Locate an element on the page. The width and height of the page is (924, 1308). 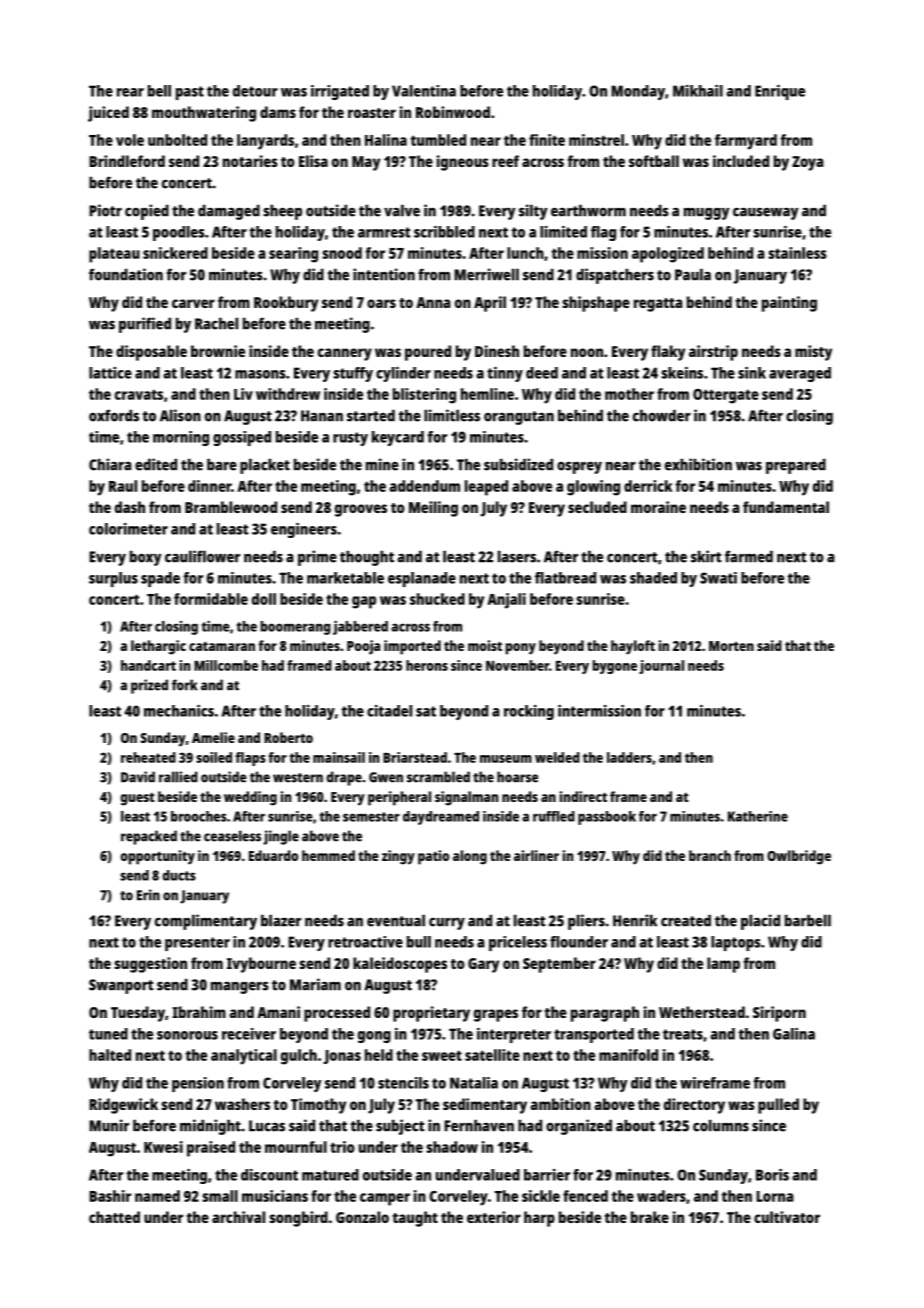
rear is located at coordinates (130, 92).
